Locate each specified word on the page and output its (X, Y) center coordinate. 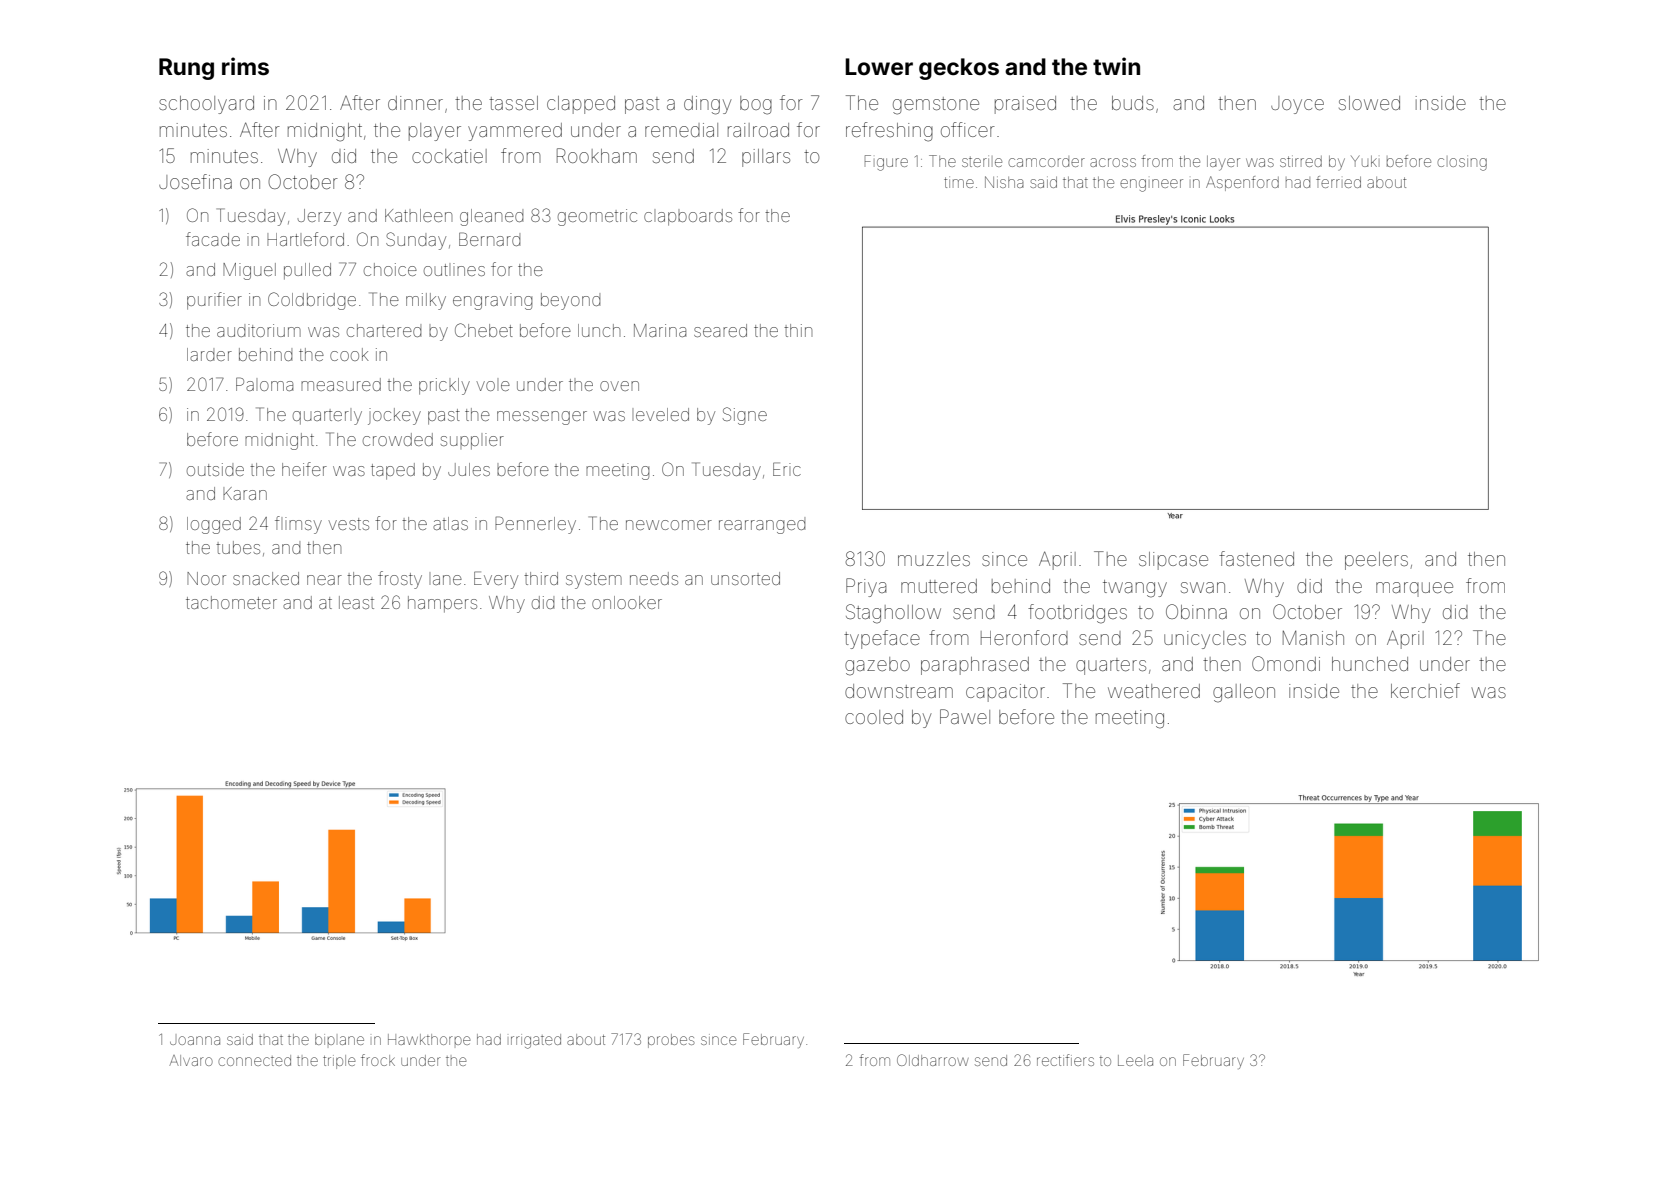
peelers (1376, 561)
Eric (787, 469)
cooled (874, 717)
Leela (1135, 1060)
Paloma (264, 384)
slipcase (1173, 561)
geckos (959, 69)
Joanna (195, 1040)
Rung (186, 69)
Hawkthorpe (429, 1039)
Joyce (1297, 105)
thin (798, 330)
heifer (304, 469)
